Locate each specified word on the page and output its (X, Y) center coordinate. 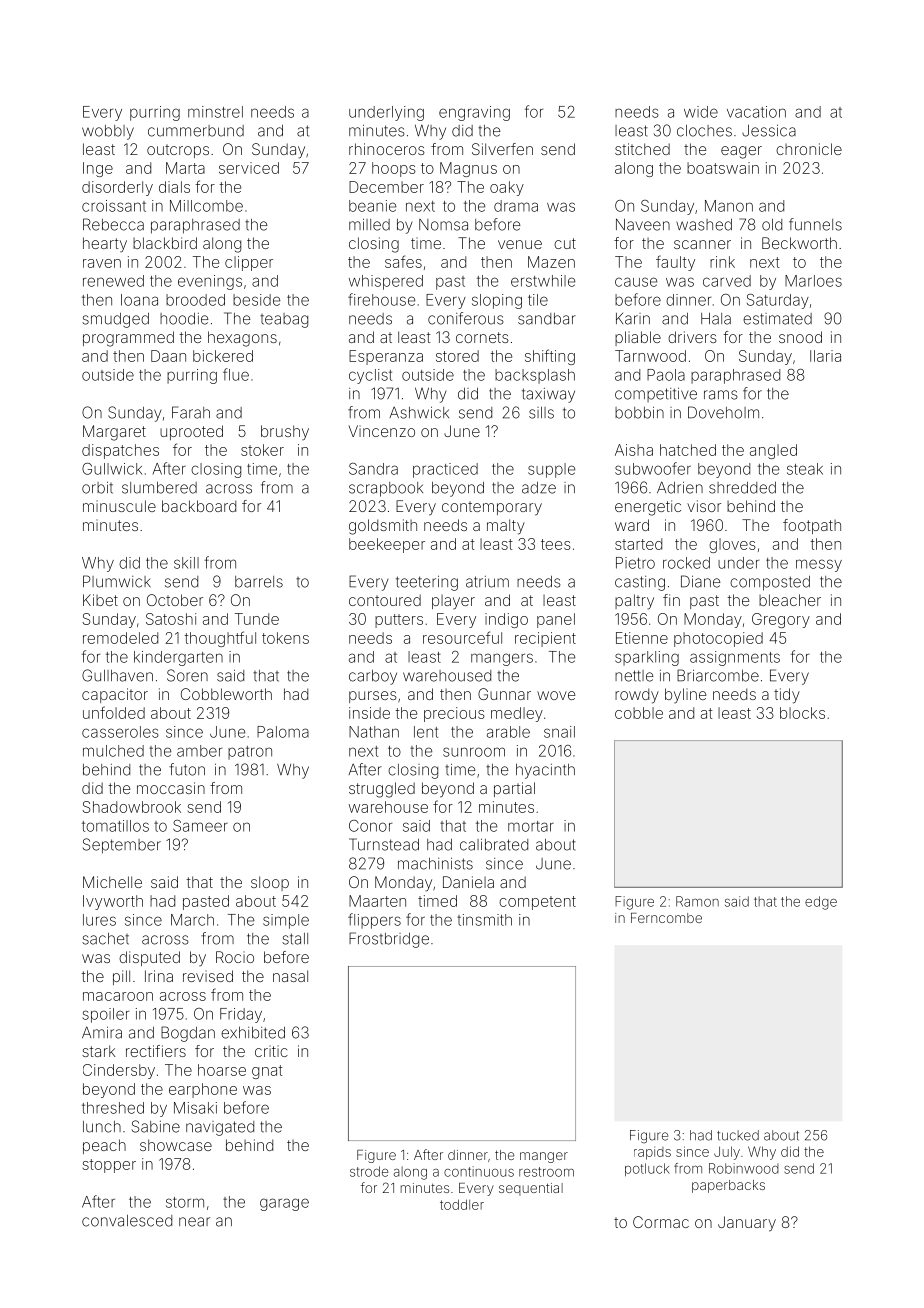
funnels (815, 224)
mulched (113, 751)
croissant (114, 206)
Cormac (661, 1222)
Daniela (468, 882)
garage (284, 1204)
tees (556, 544)
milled (369, 224)
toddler (462, 1204)
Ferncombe (666, 918)
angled (773, 451)
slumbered (159, 488)
